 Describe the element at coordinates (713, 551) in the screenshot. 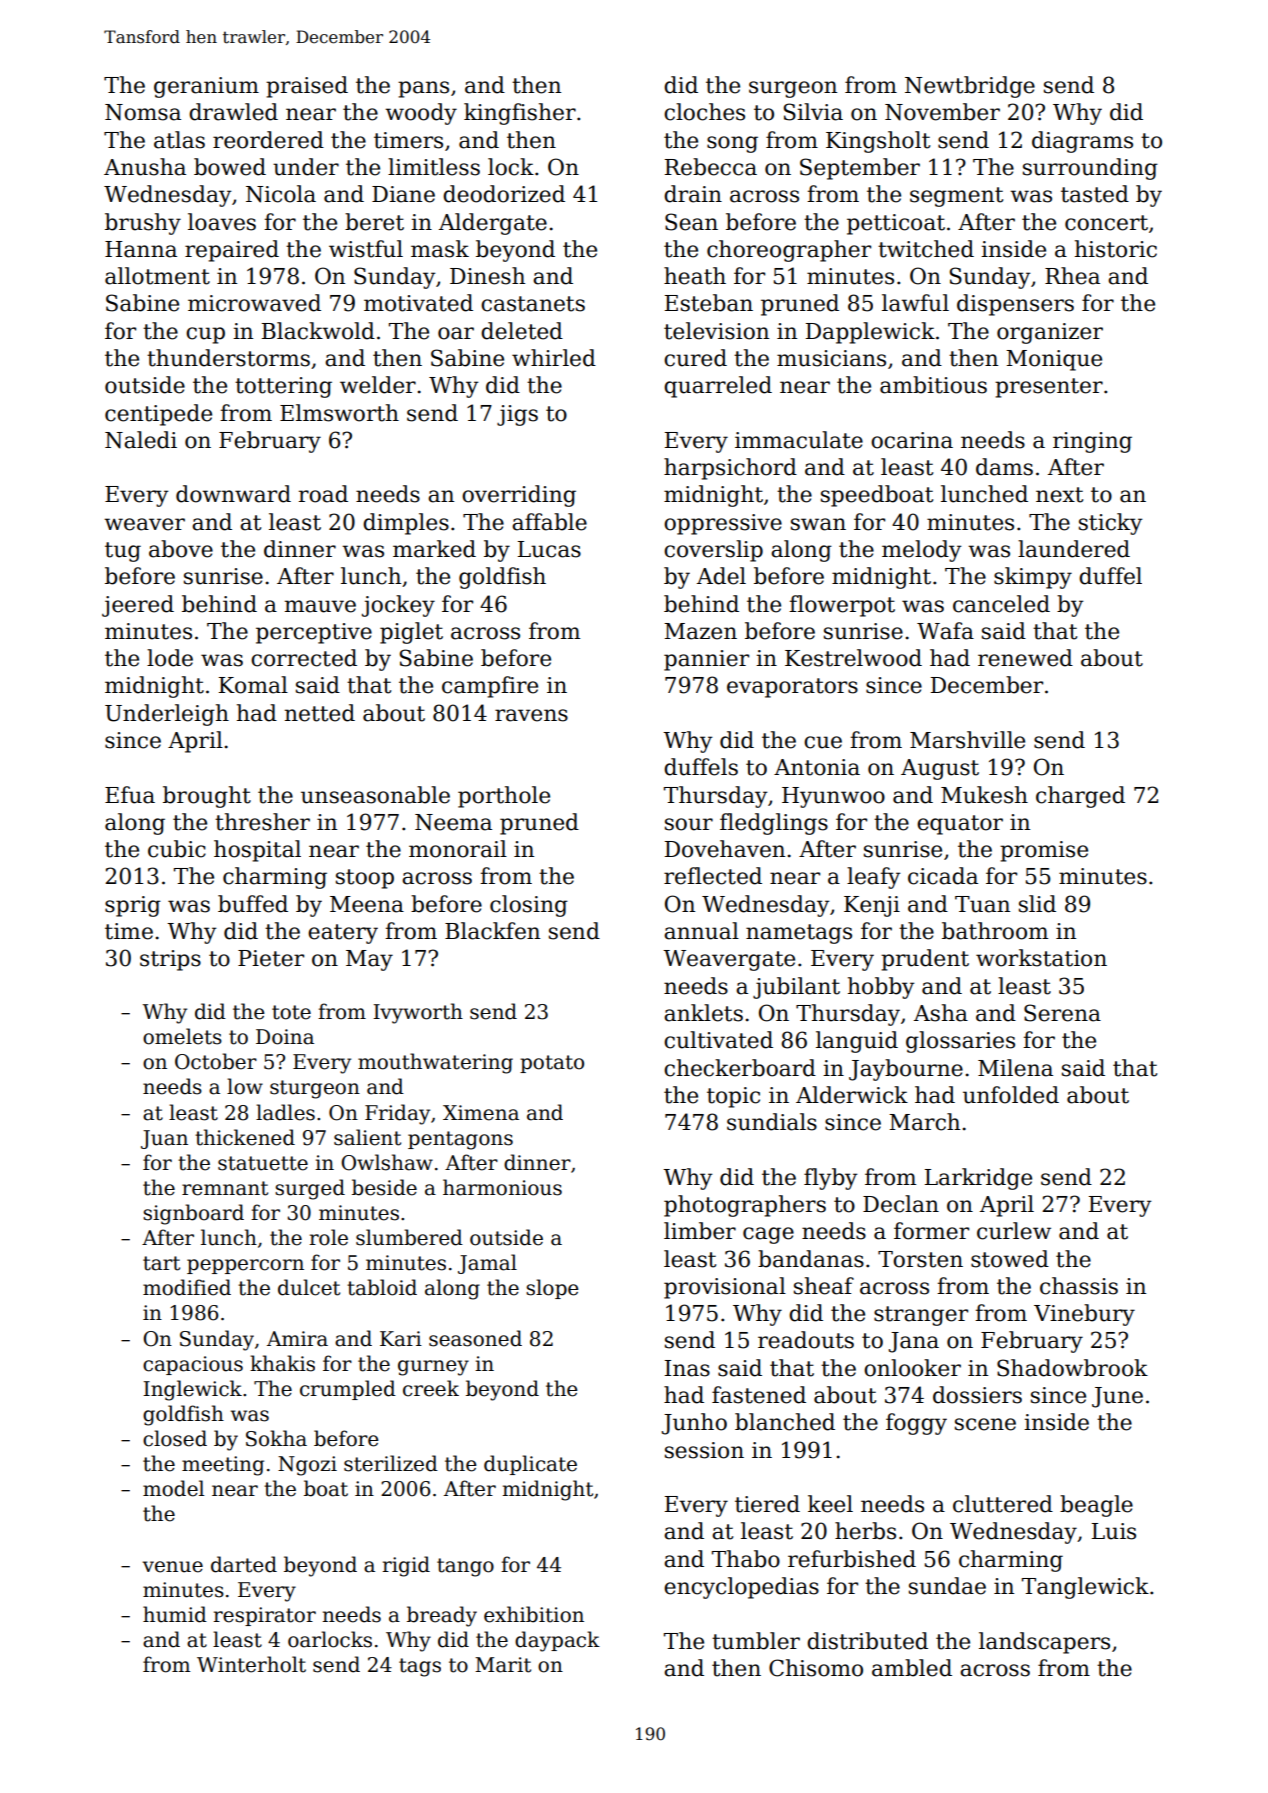

I see `coverslip` at that location.
